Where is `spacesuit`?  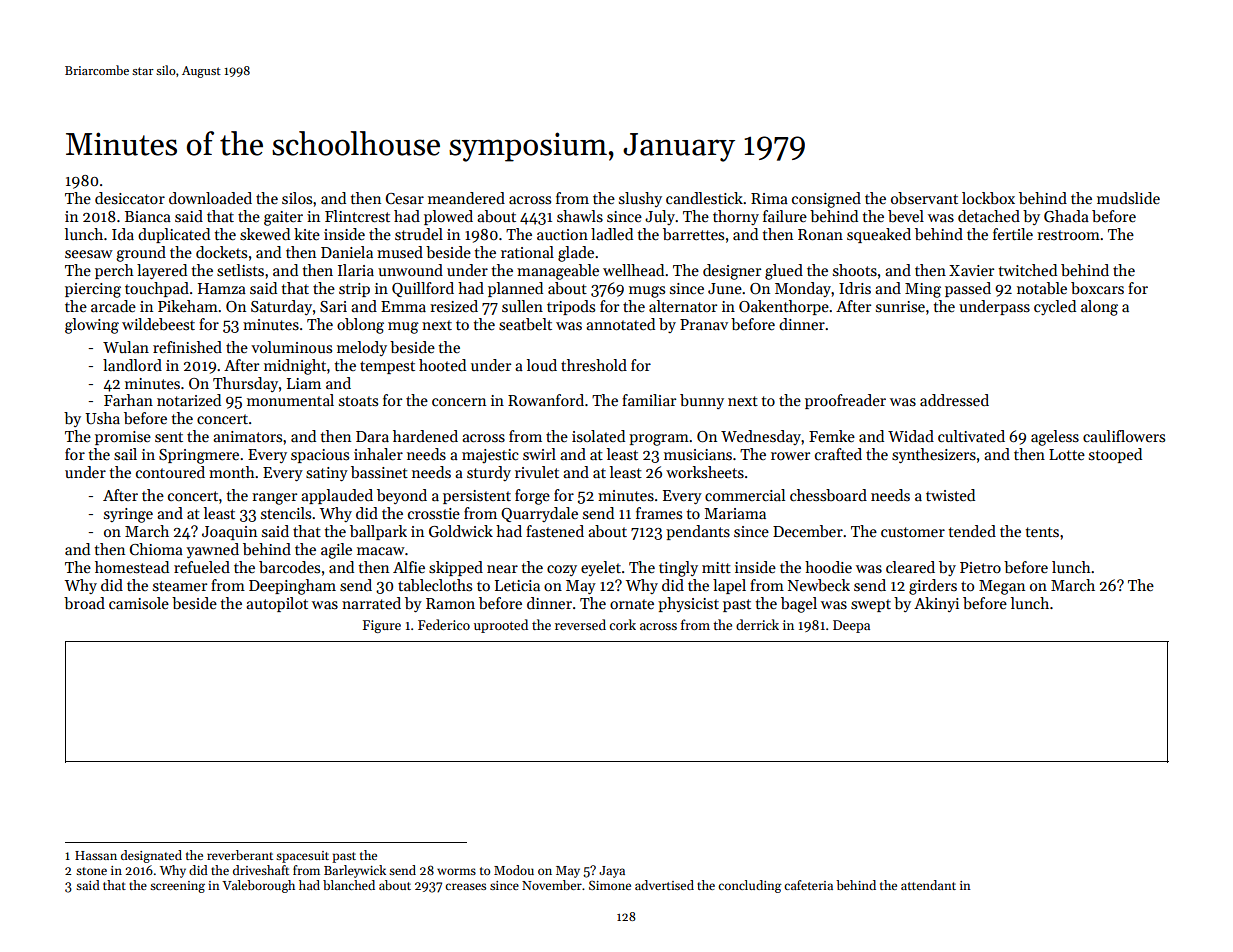
spacesuit is located at coordinates (302, 857).
